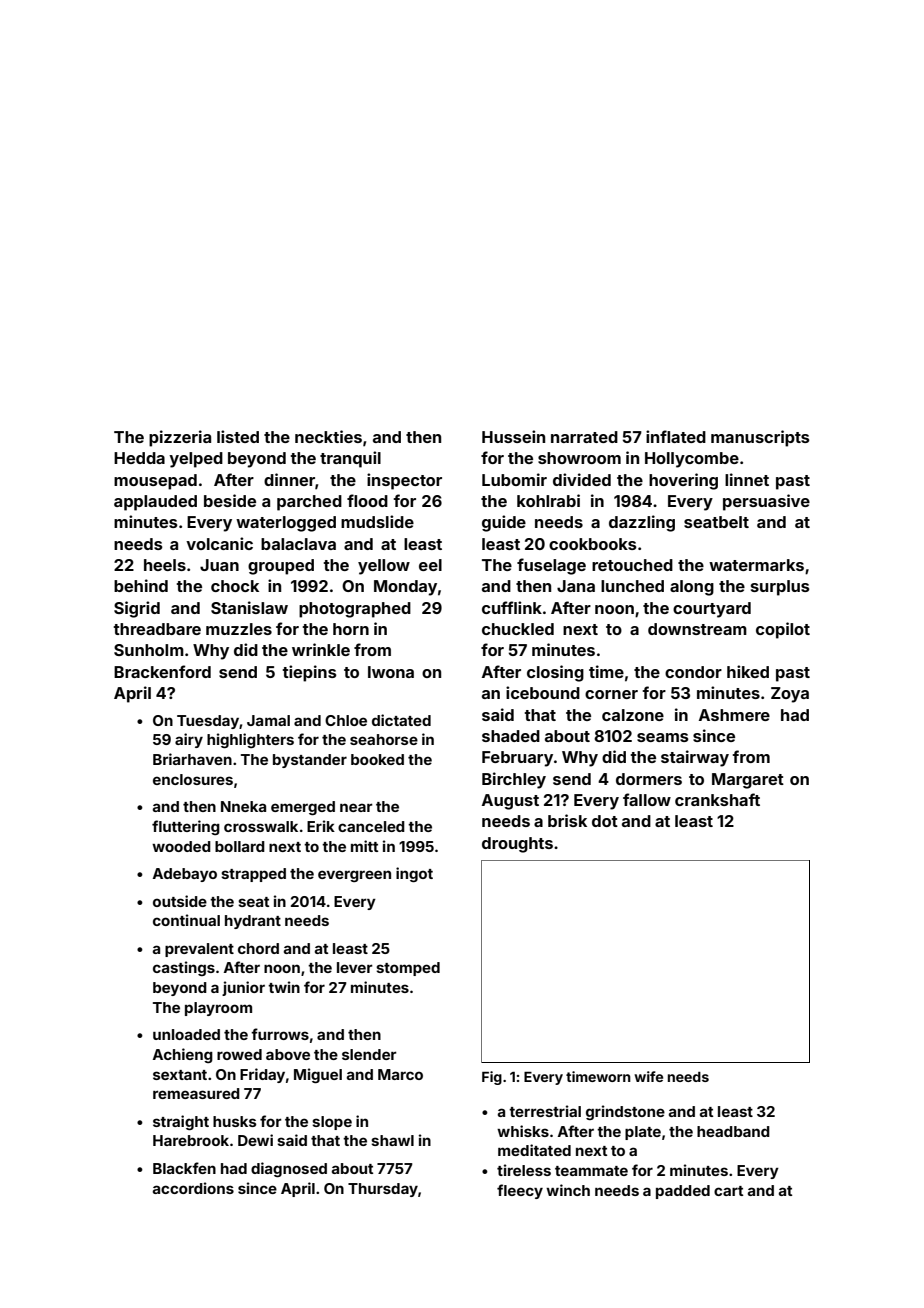 This screenshot has height=1308, width=924. I want to click on dinner, so click(289, 479).
